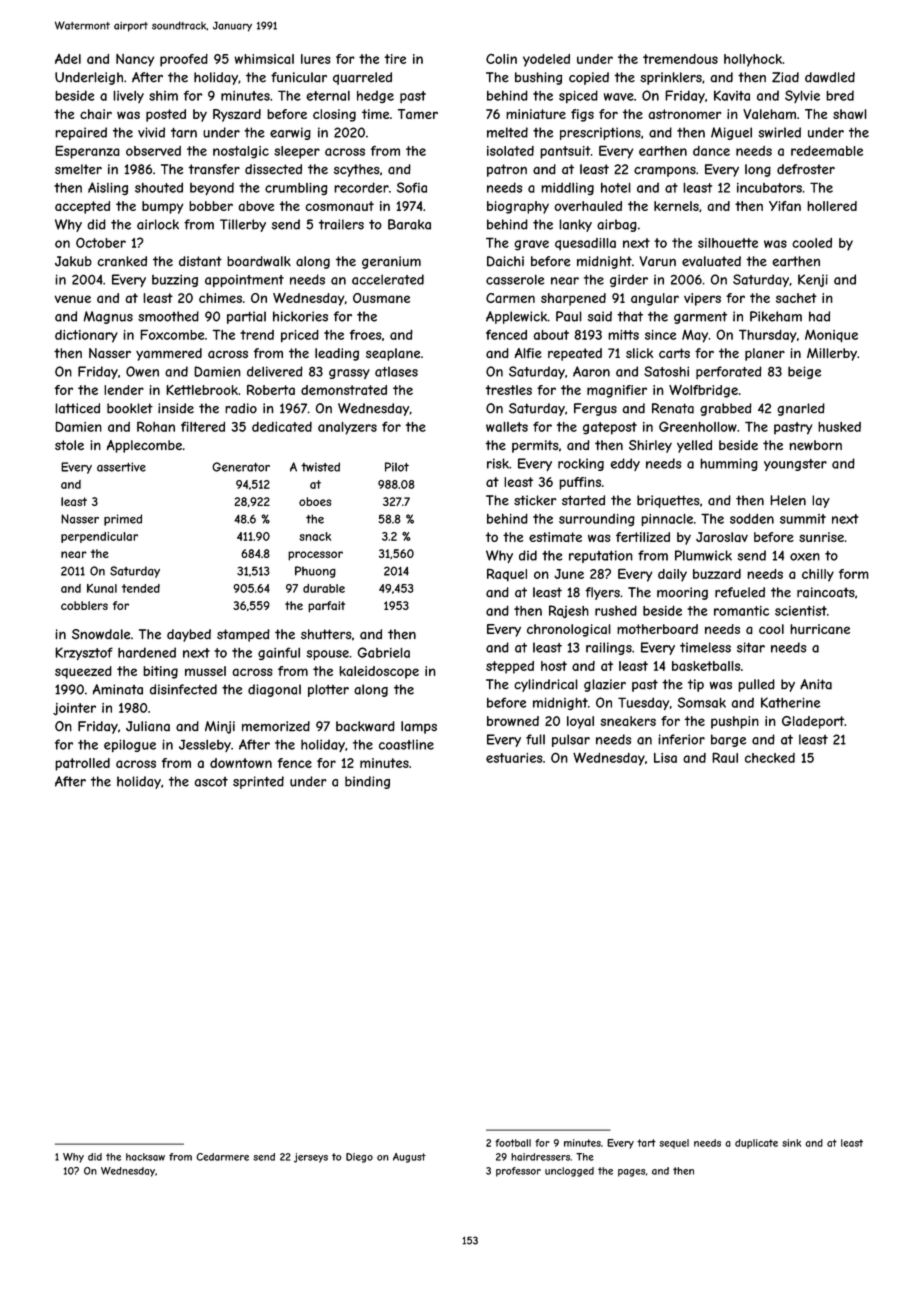 The image size is (924, 1314). I want to click on Lisa, so click(665, 758).
